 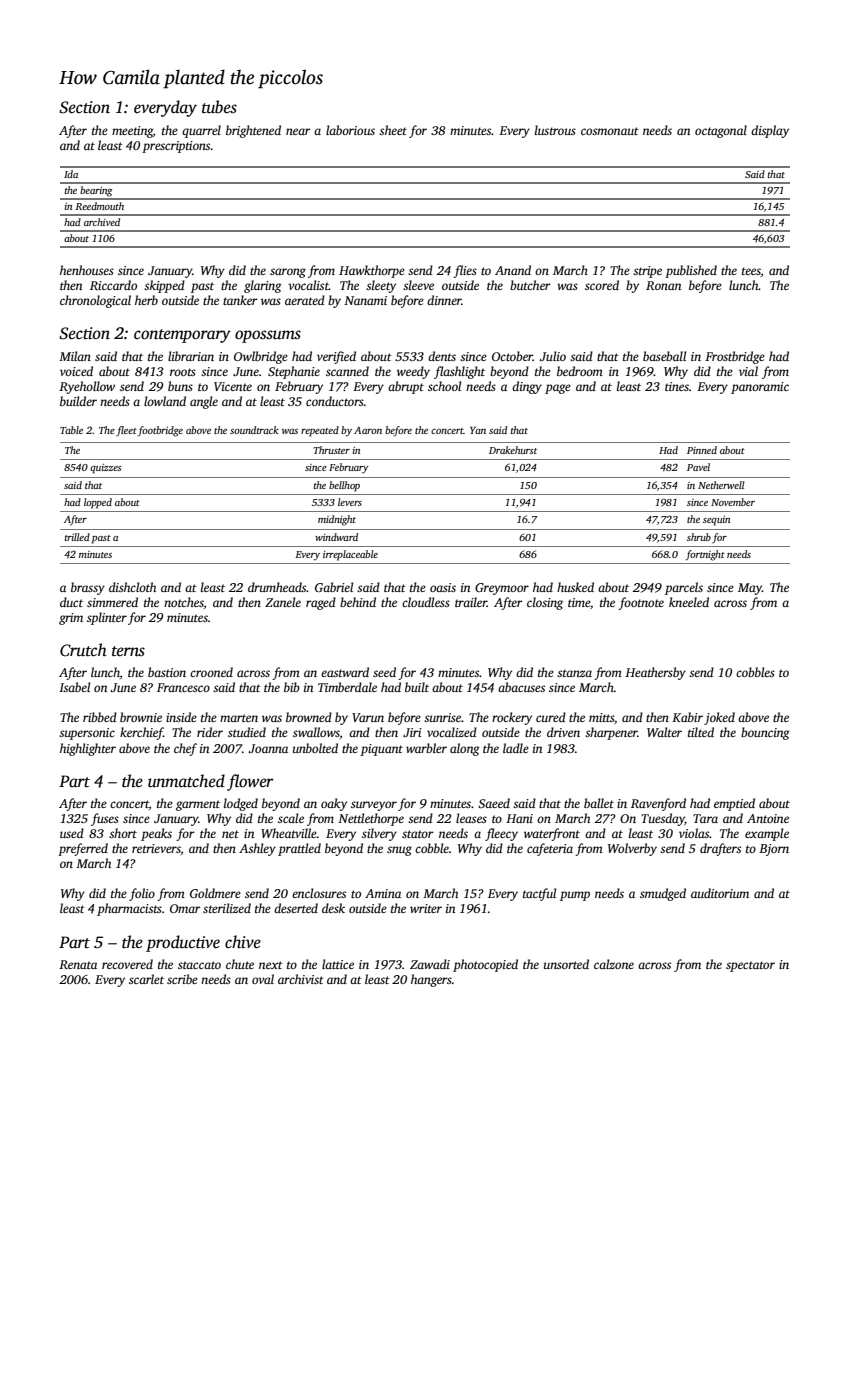 What do you see at coordinates (580, 371) in the screenshot?
I see `bedroom` at bounding box center [580, 371].
